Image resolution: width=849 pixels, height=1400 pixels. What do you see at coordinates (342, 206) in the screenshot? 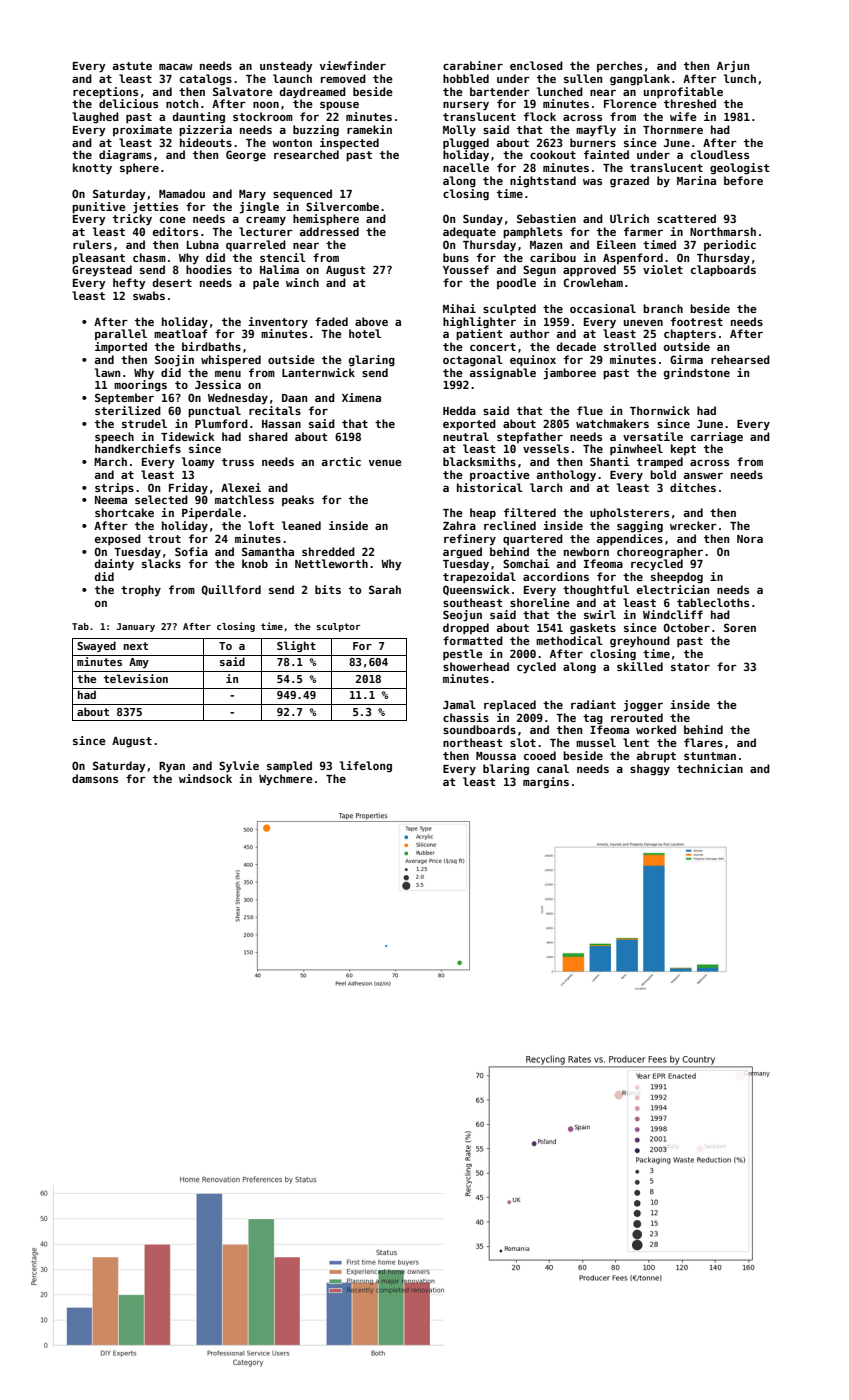
I see `Silvercombe` at bounding box center [342, 206].
